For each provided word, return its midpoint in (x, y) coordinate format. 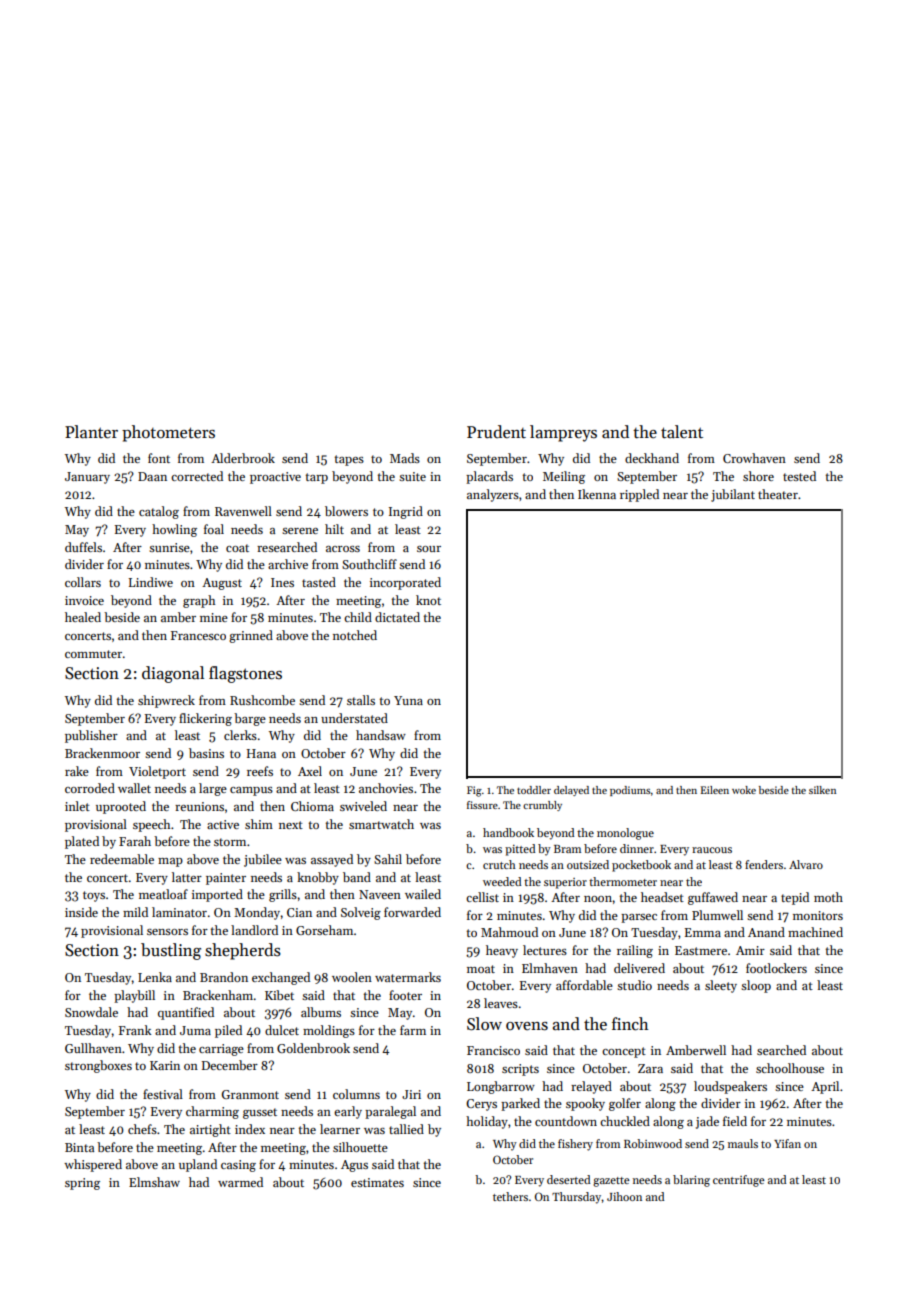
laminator (179, 912)
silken (822, 790)
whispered (93, 1165)
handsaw (381, 735)
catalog (159, 512)
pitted (520, 850)
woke (744, 790)
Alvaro (806, 864)
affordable (584, 985)
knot (428, 600)
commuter (93, 654)
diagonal (173, 674)
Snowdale (91, 1012)
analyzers (493, 495)
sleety (721, 986)
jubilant (733, 495)
